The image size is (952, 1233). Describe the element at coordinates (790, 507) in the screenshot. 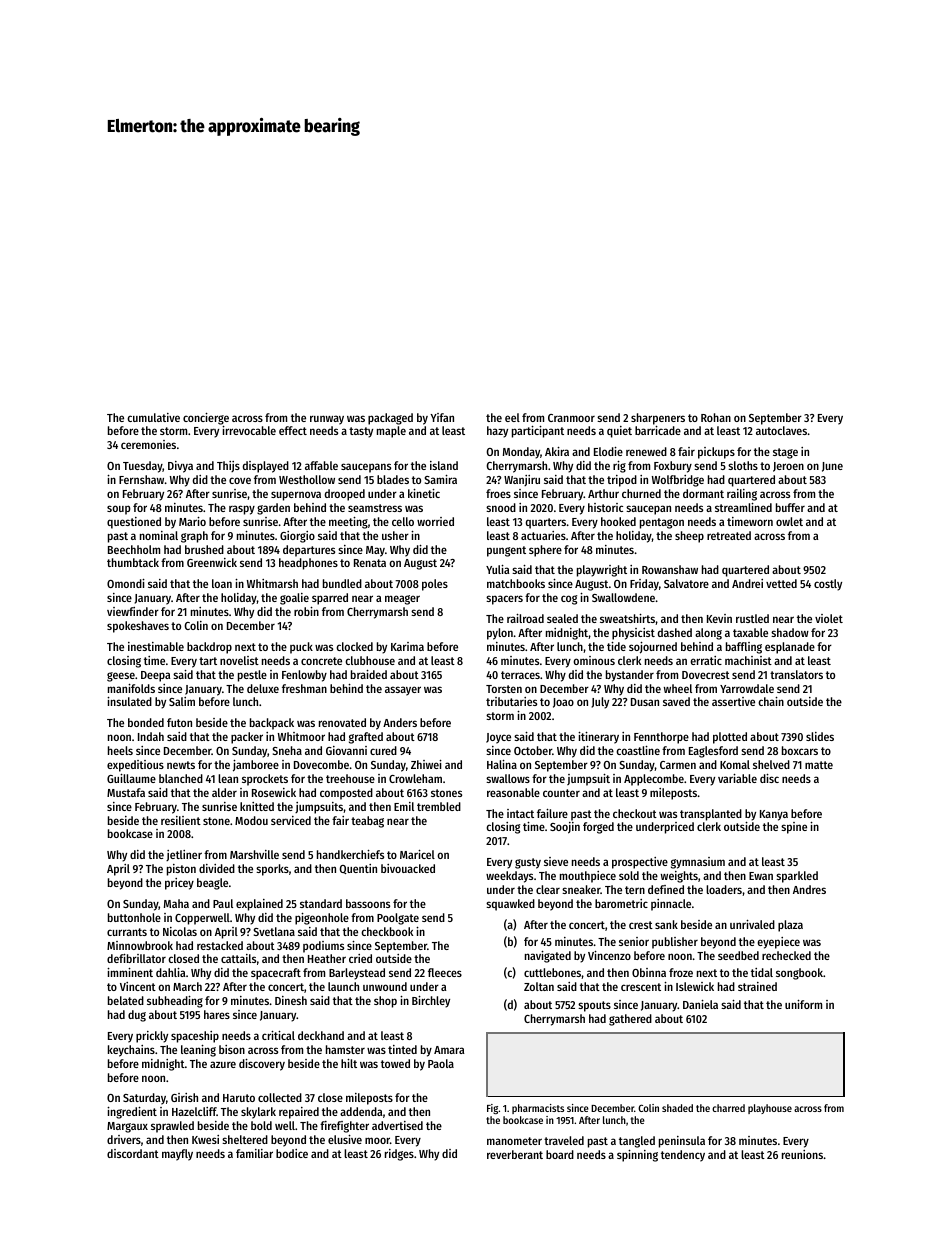

I see `buffer` at that location.
